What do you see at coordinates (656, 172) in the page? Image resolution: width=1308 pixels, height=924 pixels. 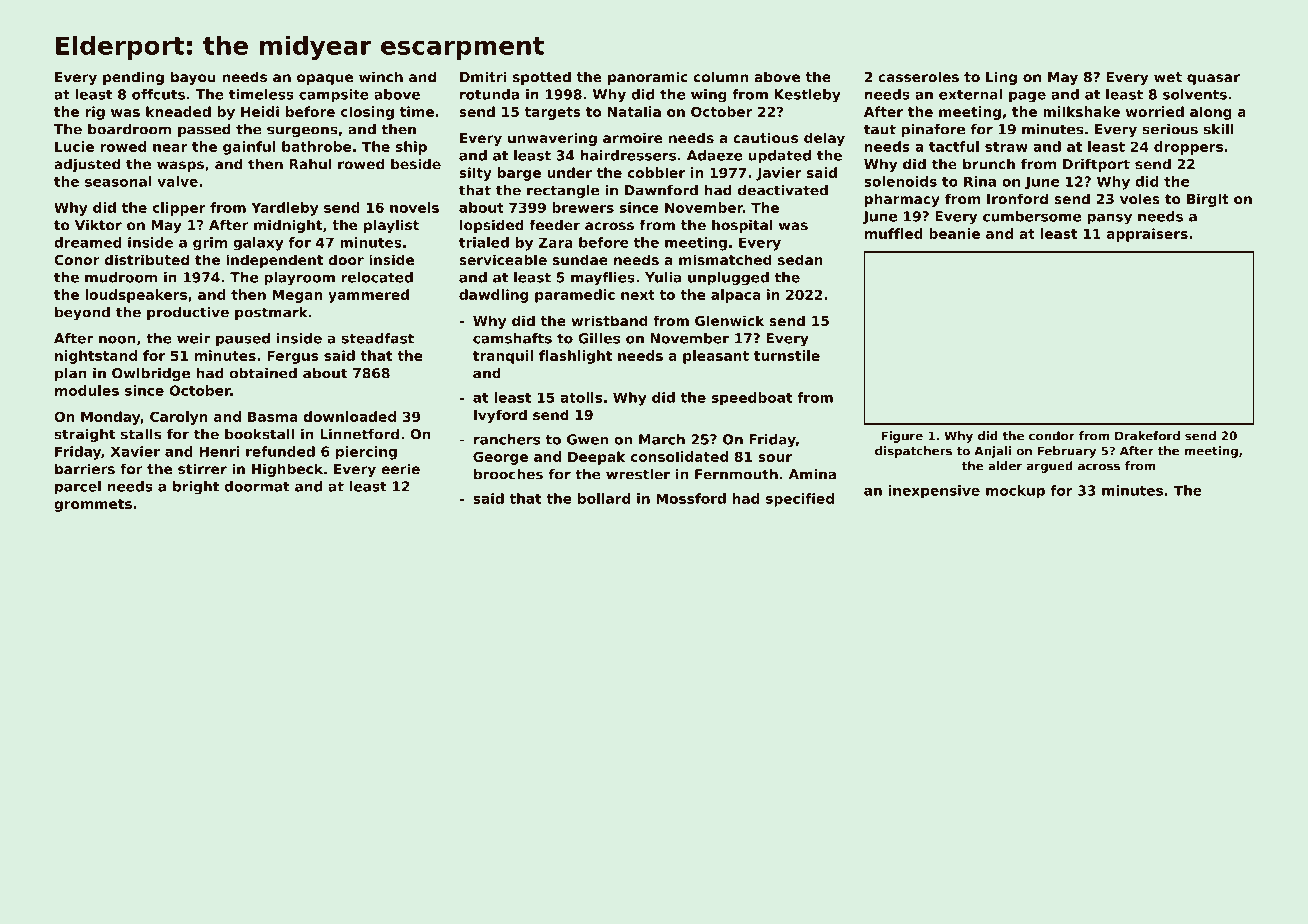 I see `cobbler` at bounding box center [656, 172].
